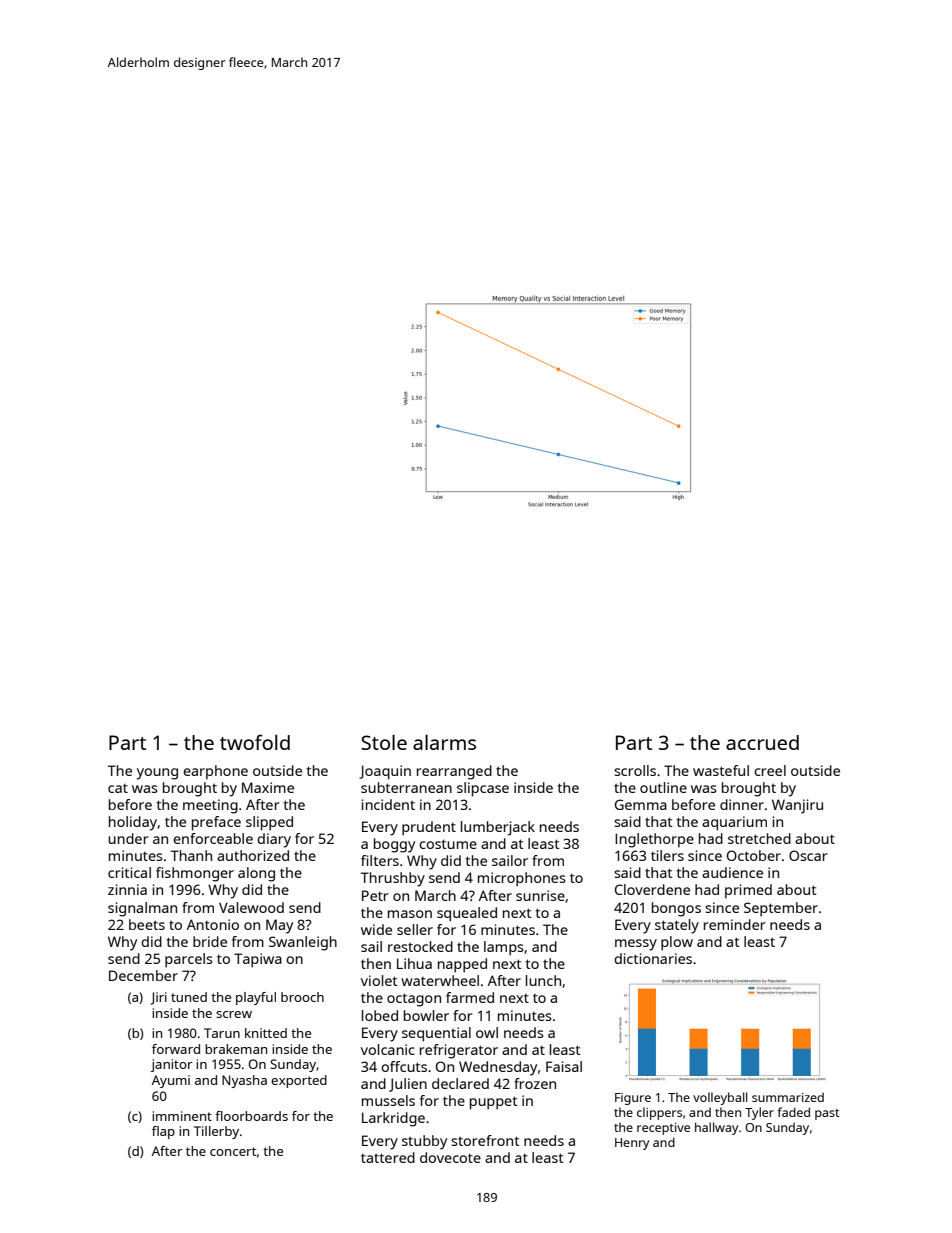  Describe the element at coordinates (444, 742) in the screenshot. I see `alarms` at that location.
